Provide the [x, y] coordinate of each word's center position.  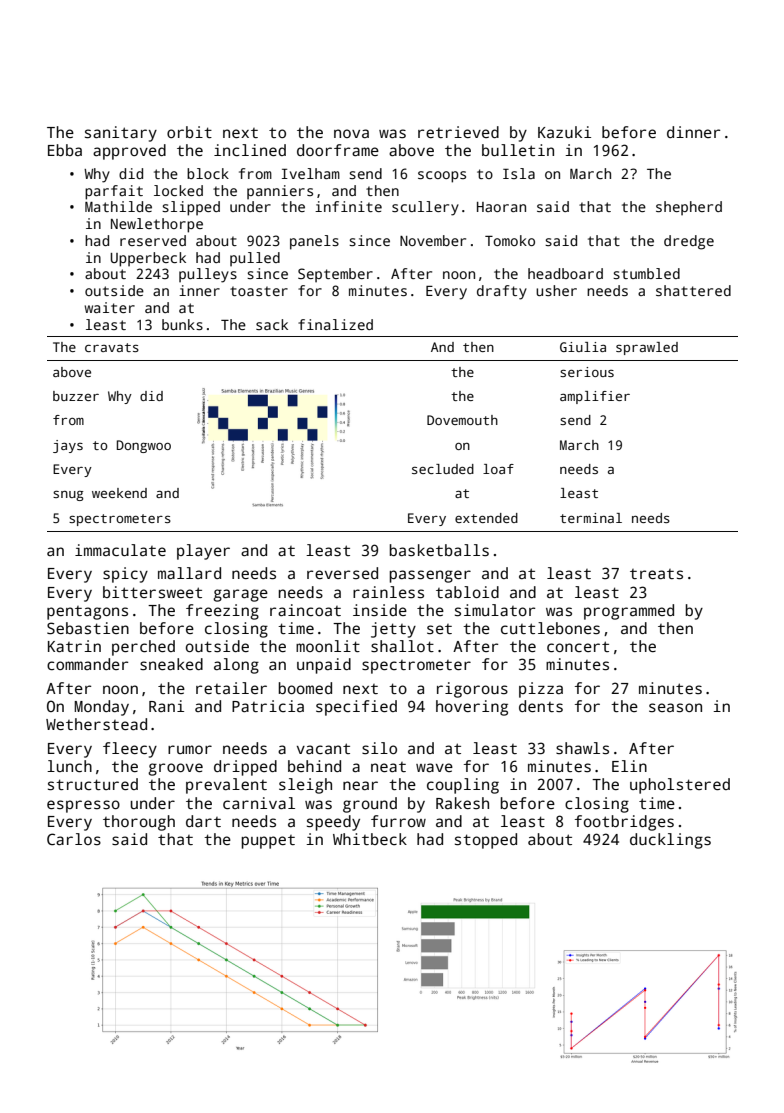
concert [578, 646]
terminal [591, 518]
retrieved [458, 132]
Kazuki [564, 132]
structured [93, 784]
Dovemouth [462, 420]
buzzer [76, 396]
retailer [231, 688]
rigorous [472, 690]
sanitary [121, 134]
